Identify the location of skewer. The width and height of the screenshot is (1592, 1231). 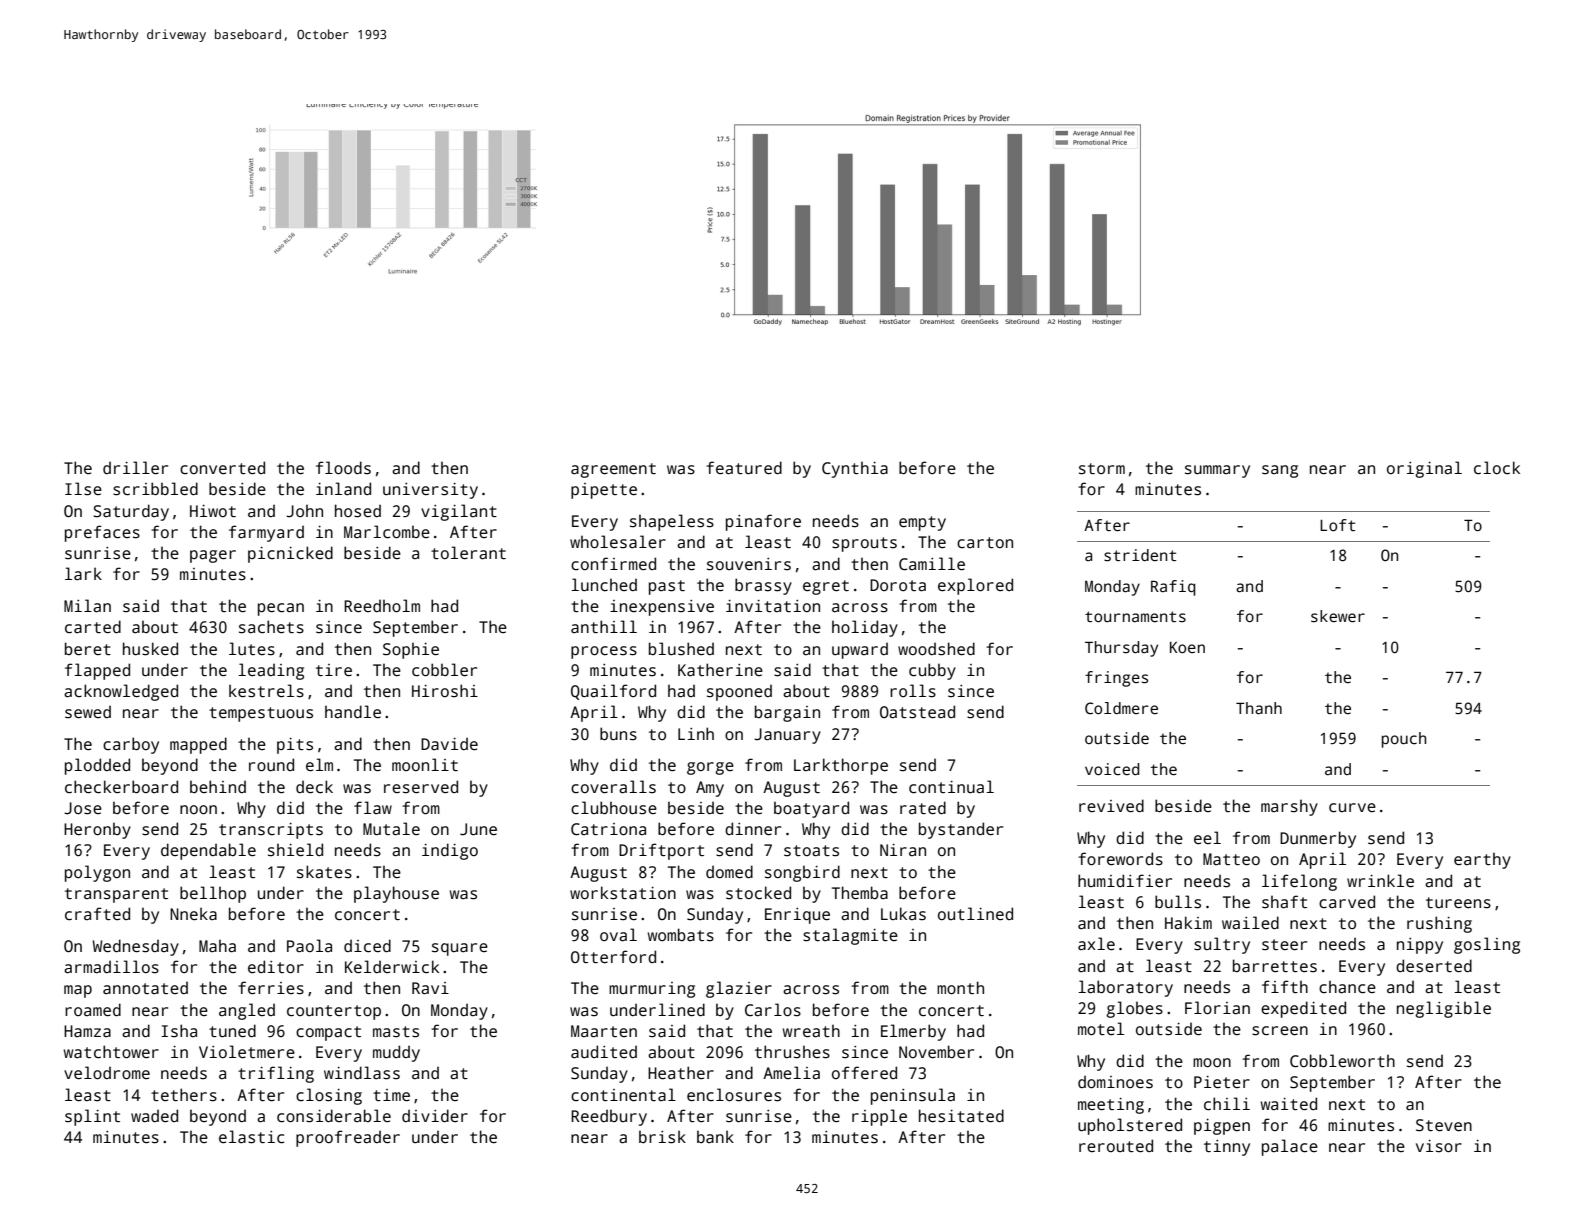
(1338, 616).
